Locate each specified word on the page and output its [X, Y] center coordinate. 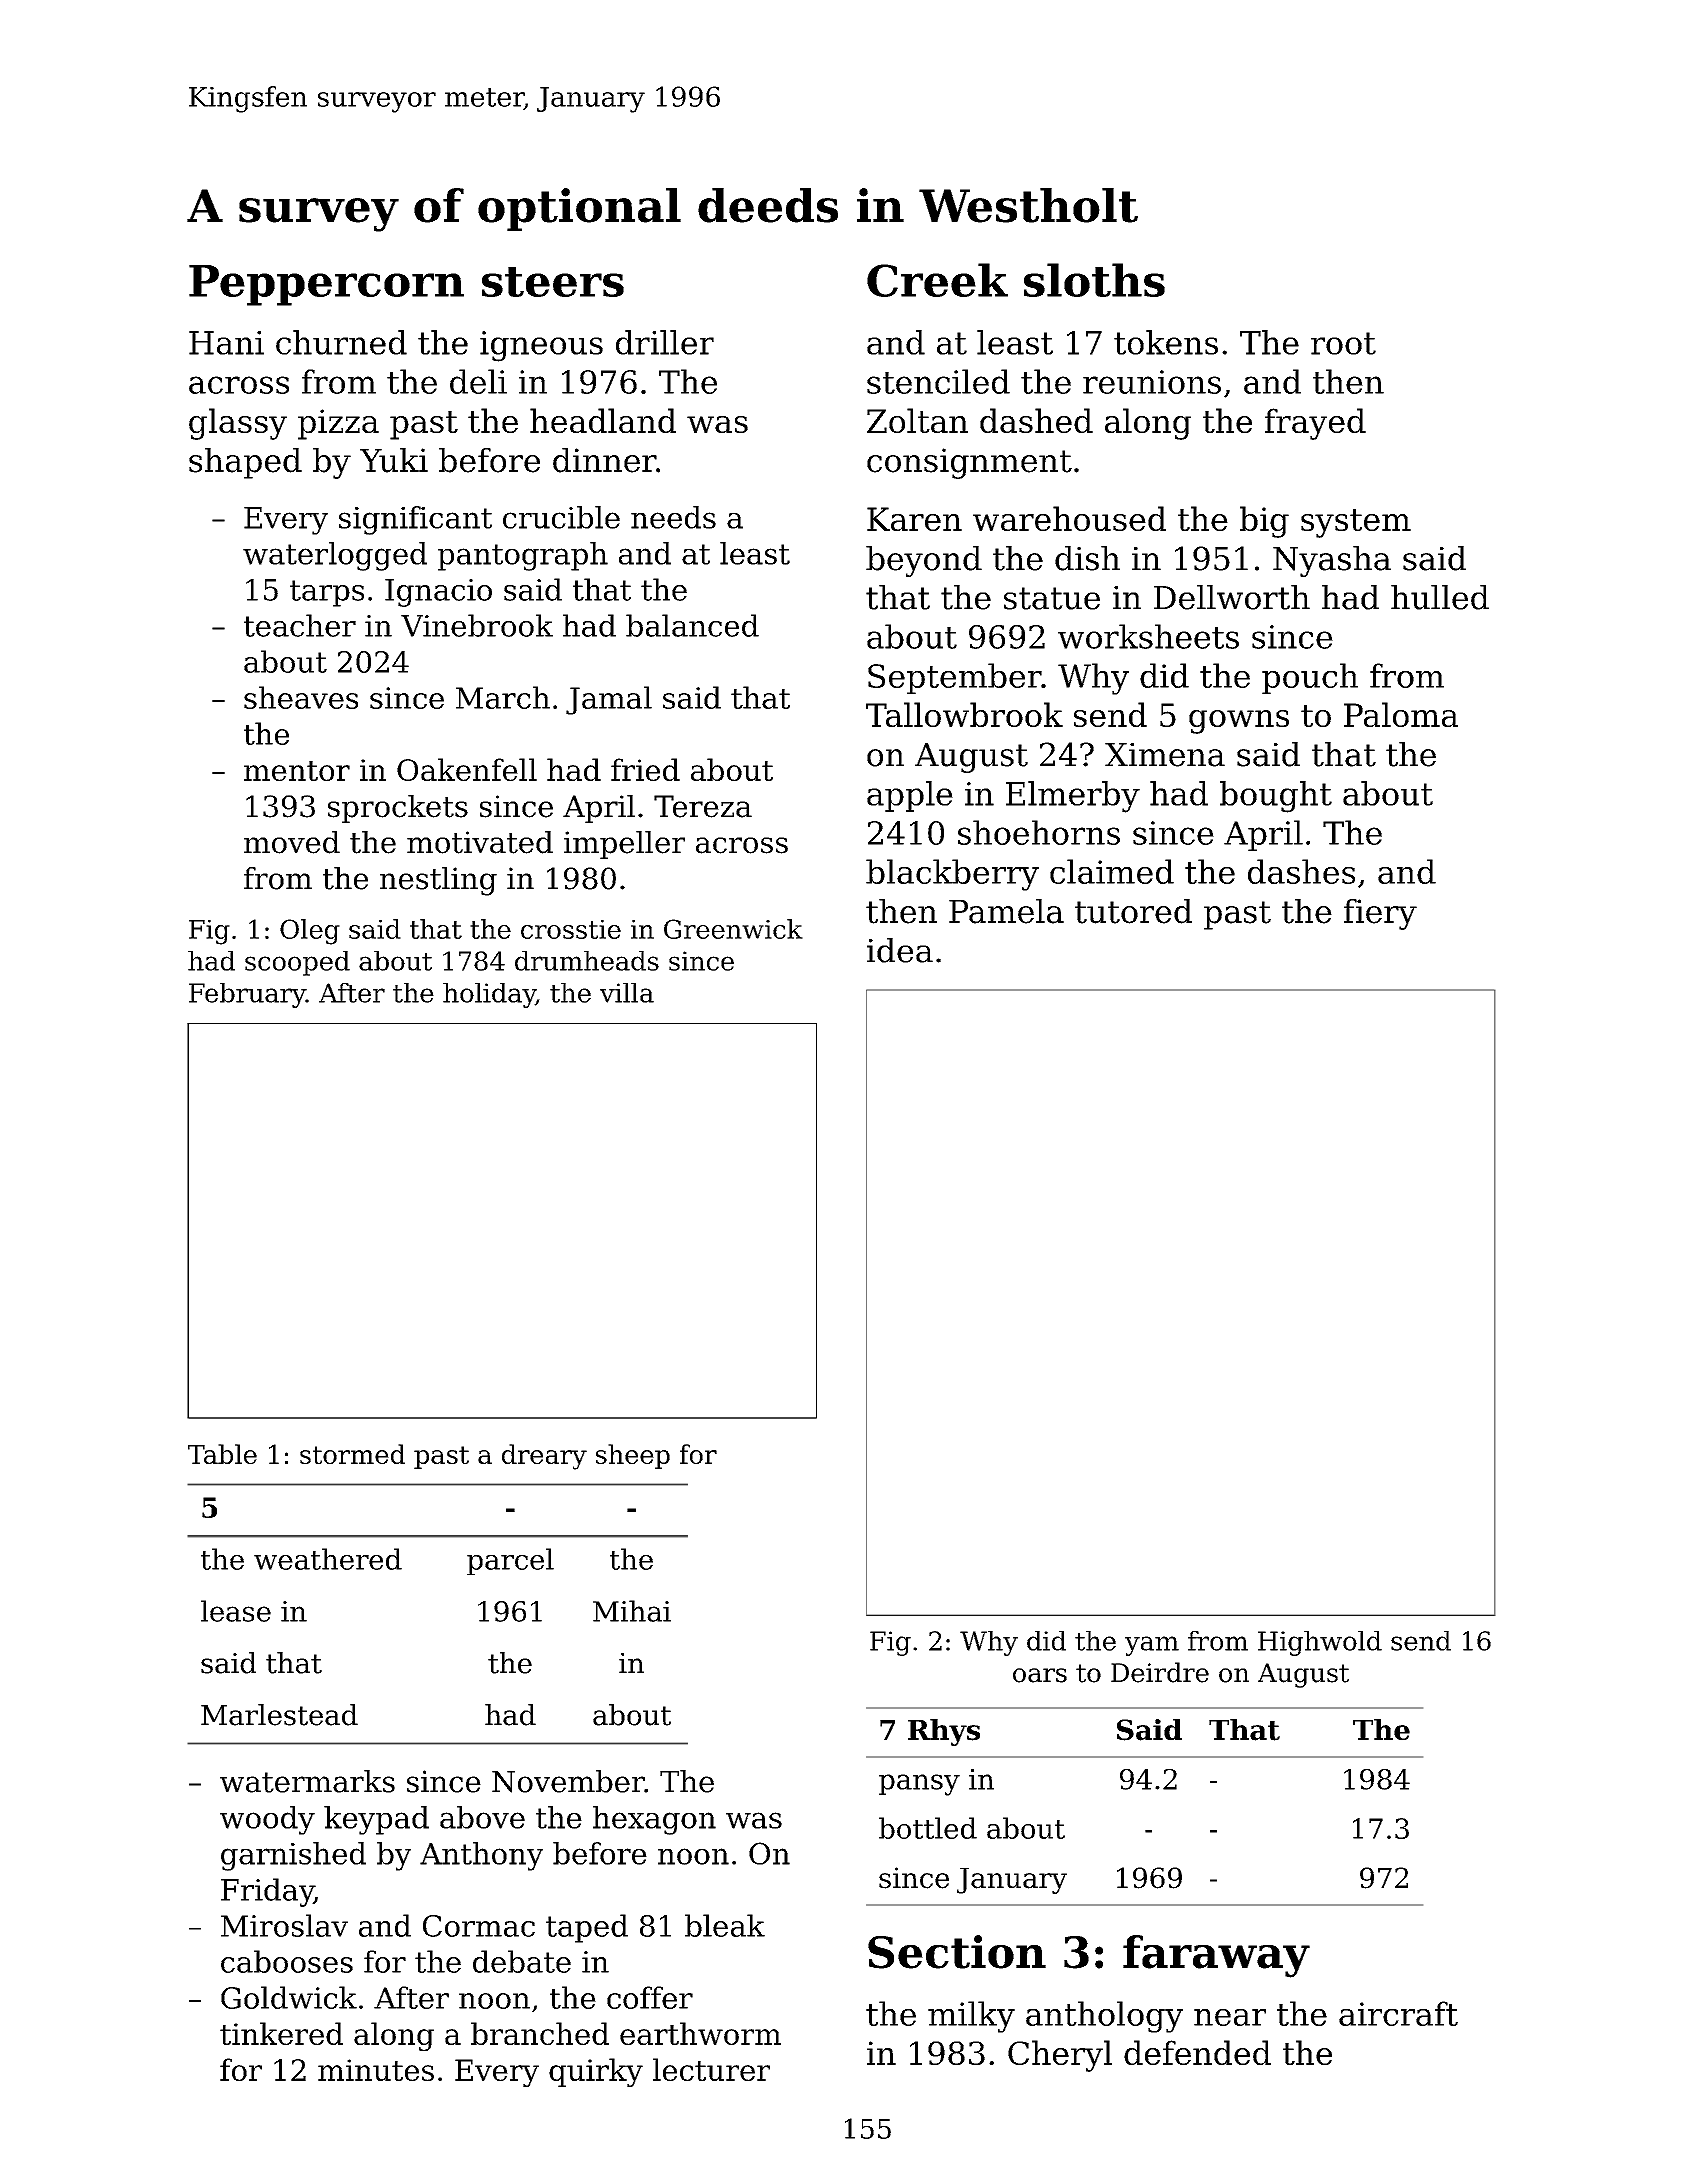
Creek [937, 280]
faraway [1216, 1956]
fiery [1380, 914]
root [1343, 343]
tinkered [281, 2033]
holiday [489, 995]
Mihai [632, 1611]
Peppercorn [326, 285]
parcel [510, 1561]
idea [900, 950]
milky [971, 2017]
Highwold [1320, 1643]
